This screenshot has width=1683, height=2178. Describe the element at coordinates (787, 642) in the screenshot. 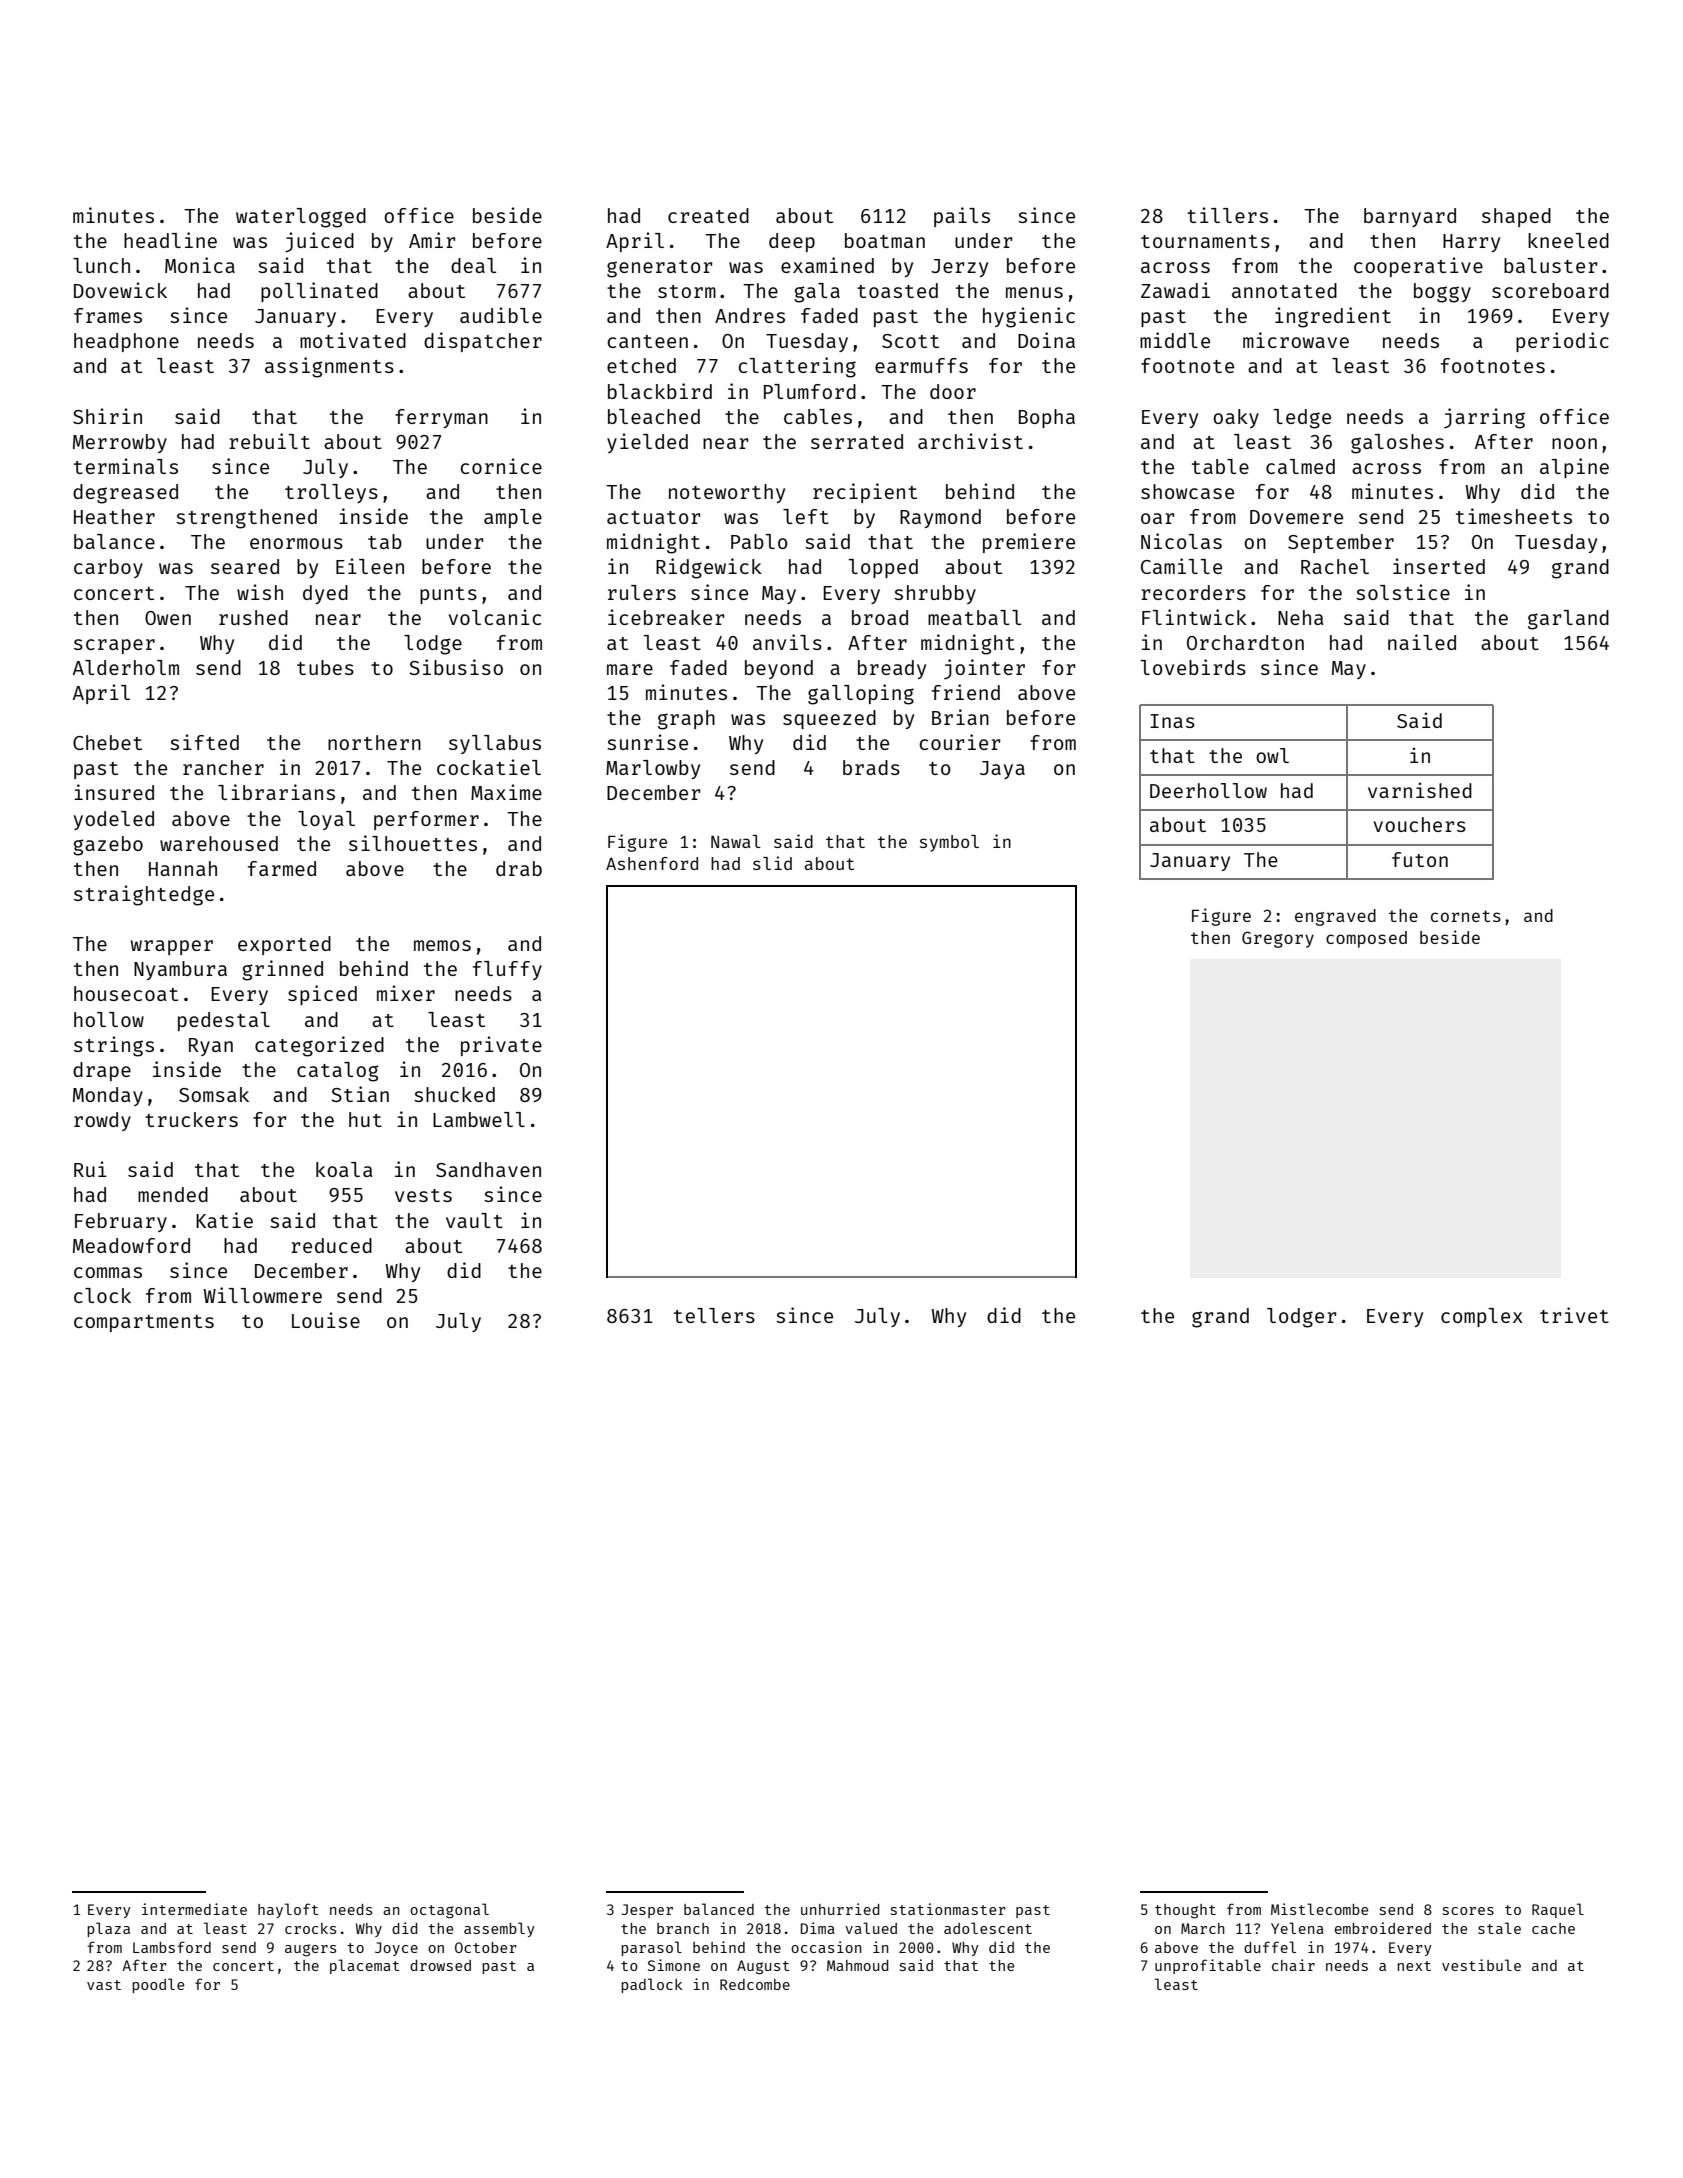

I see `anvils` at that location.
